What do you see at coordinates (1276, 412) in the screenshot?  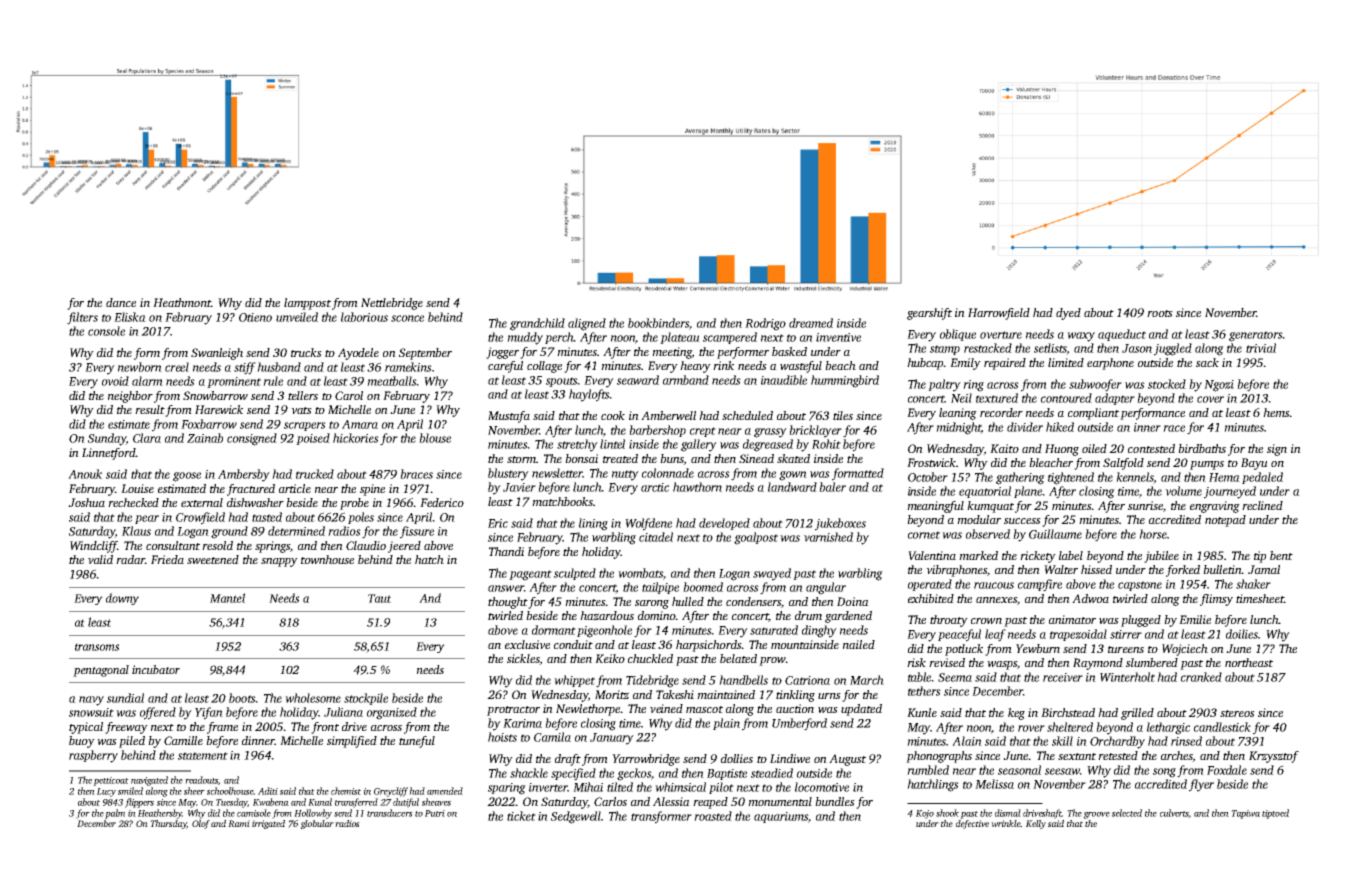 I see `hems` at bounding box center [1276, 412].
